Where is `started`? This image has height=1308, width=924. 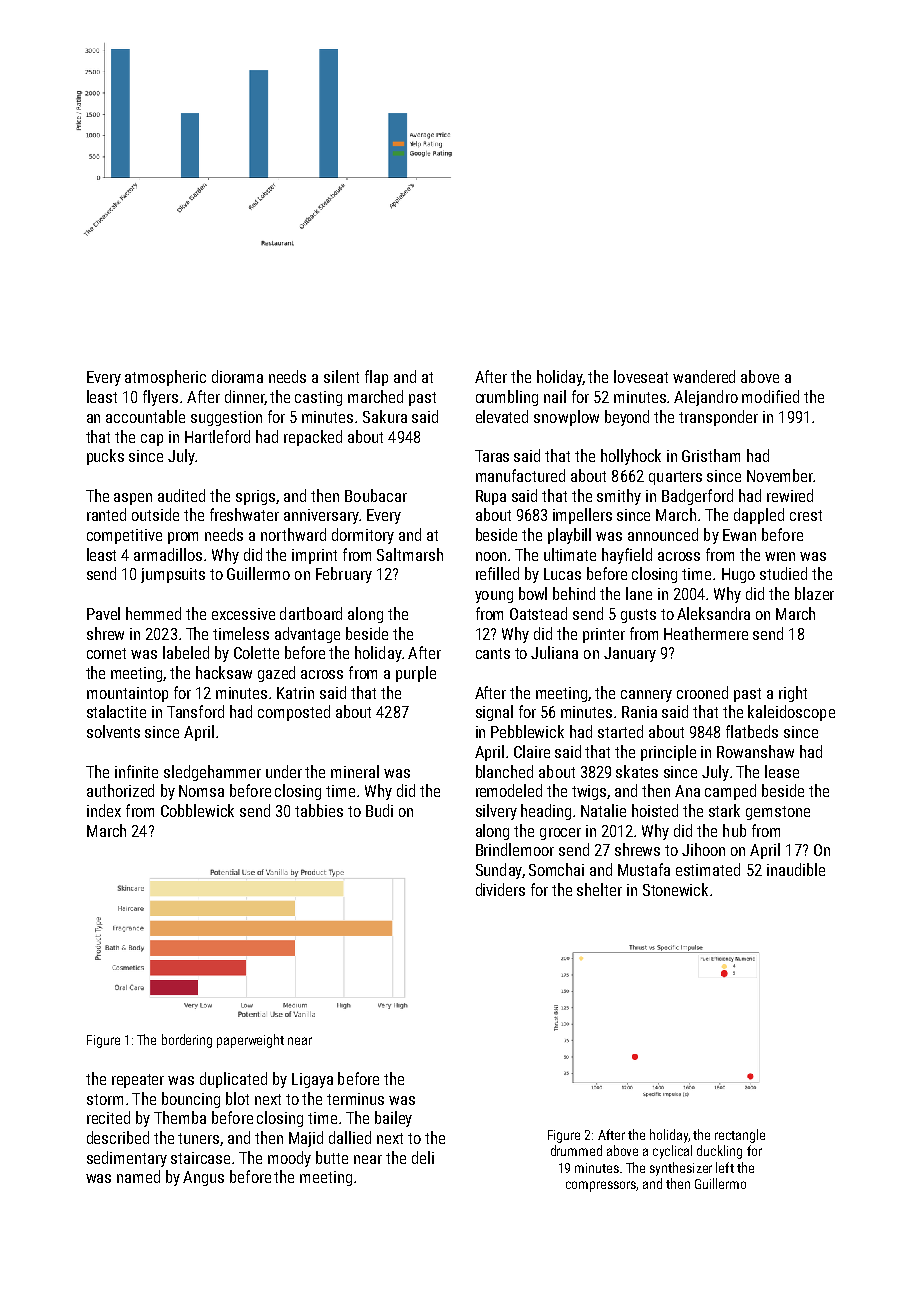
started is located at coordinates (620, 731).
